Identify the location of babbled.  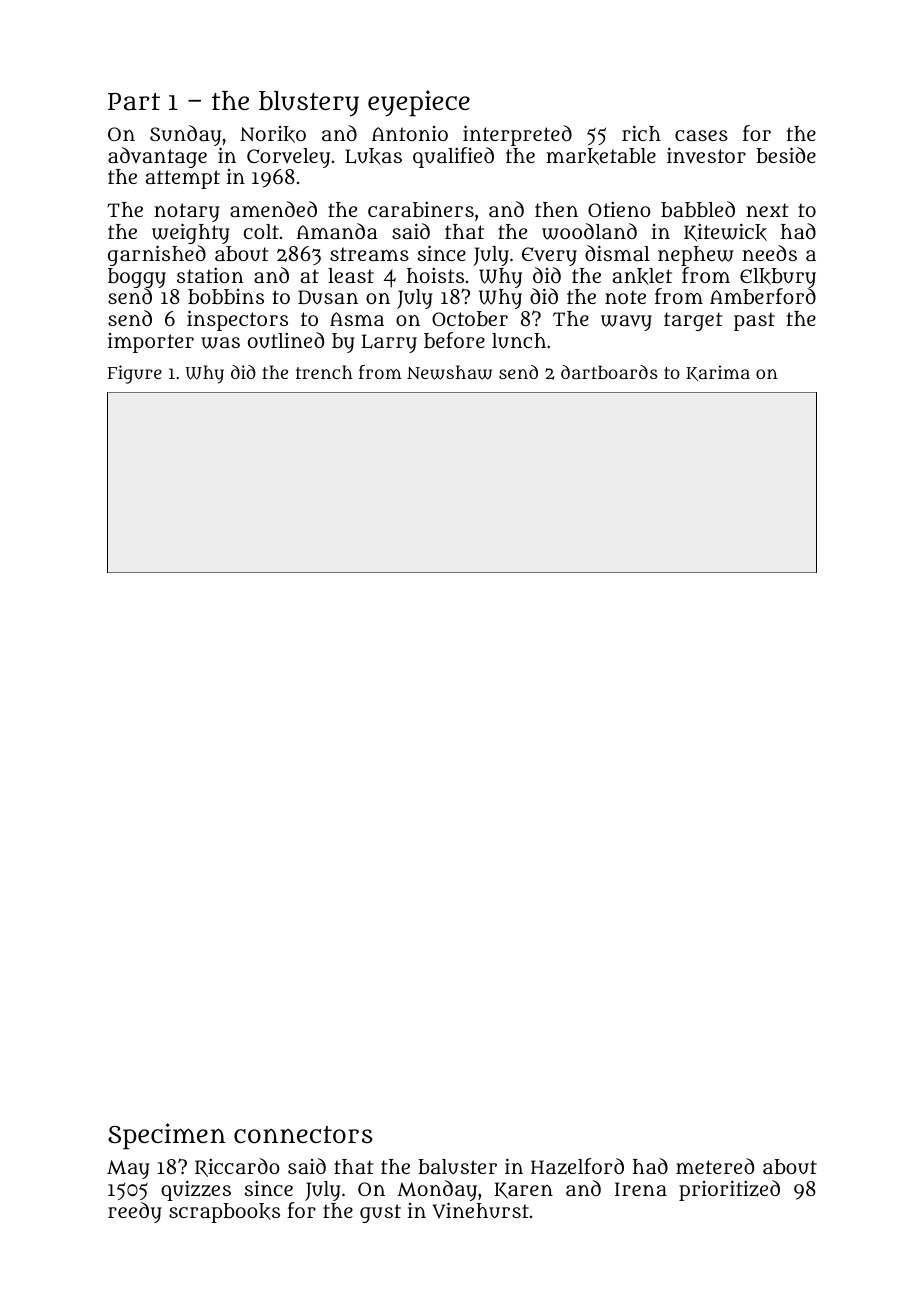
(698, 209).
